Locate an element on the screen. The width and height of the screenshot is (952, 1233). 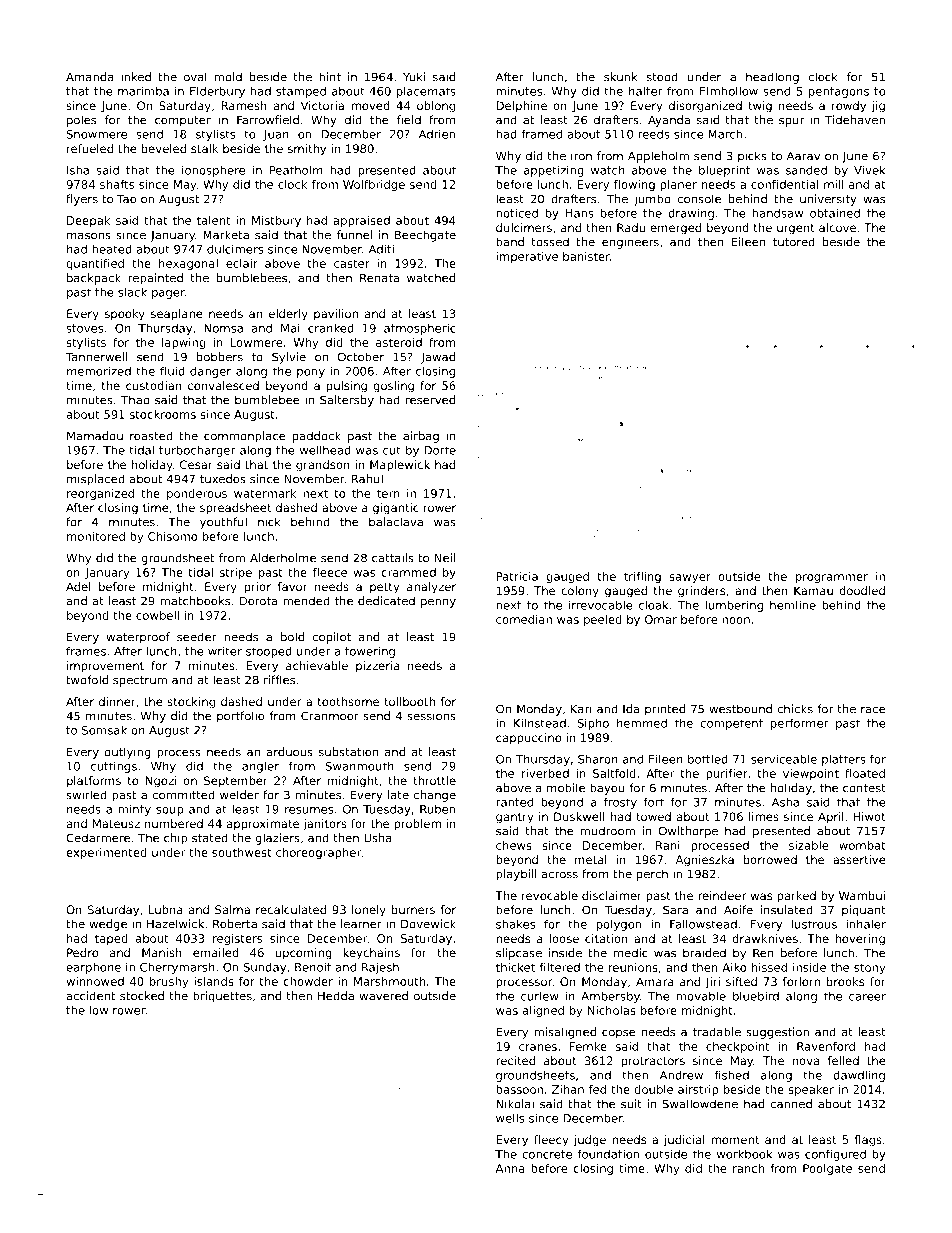
stocked is located at coordinates (142, 996).
